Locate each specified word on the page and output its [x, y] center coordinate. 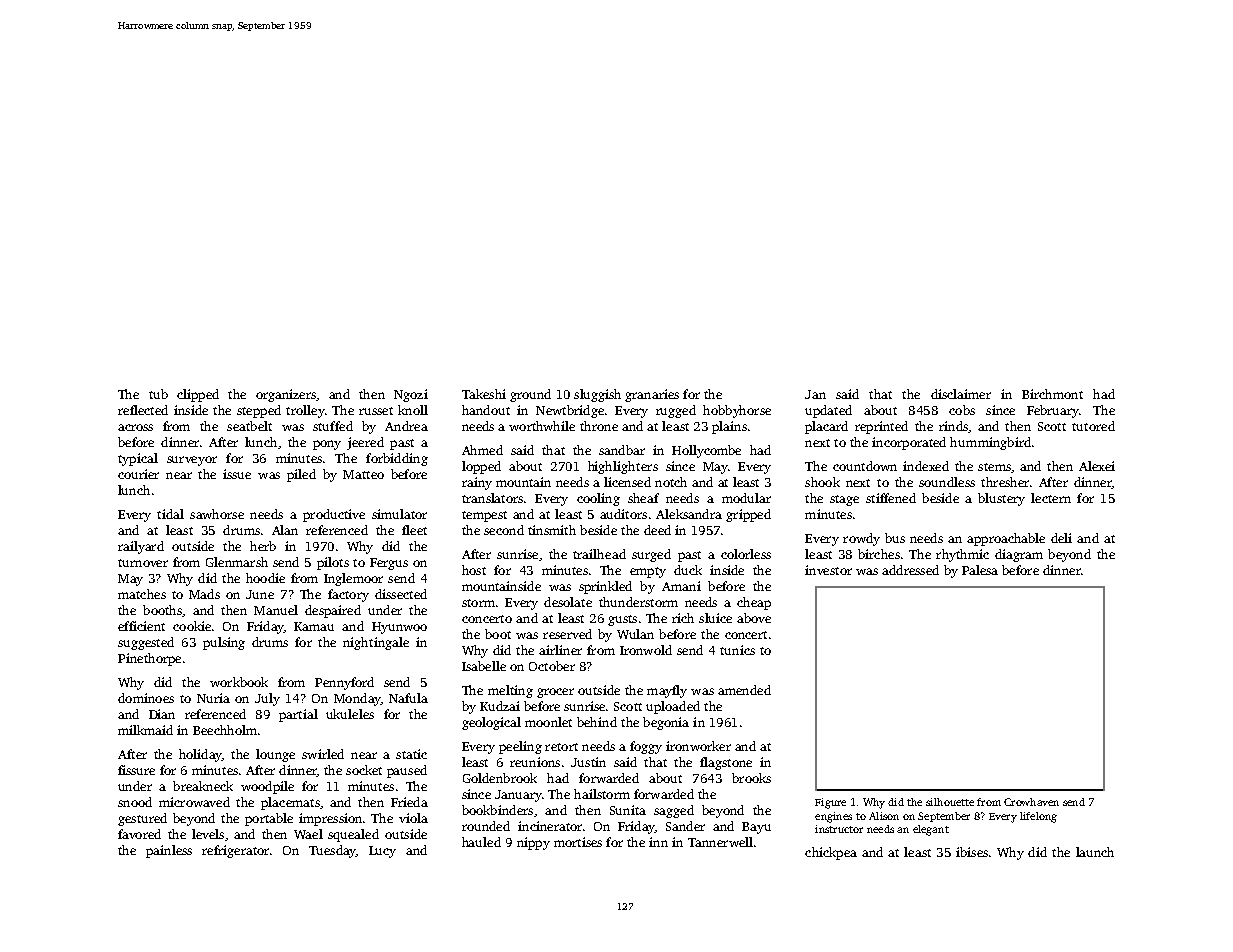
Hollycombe [706, 451]
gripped [748, 515]
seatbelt [249, 426]
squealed [353, 835]
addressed [910, 570]
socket [364, 770]
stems [994, 467]
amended [744, 690]
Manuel [276, 610]
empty [648, 572]
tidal [170, 514]
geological [491, 723]
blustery [1001, 499]
